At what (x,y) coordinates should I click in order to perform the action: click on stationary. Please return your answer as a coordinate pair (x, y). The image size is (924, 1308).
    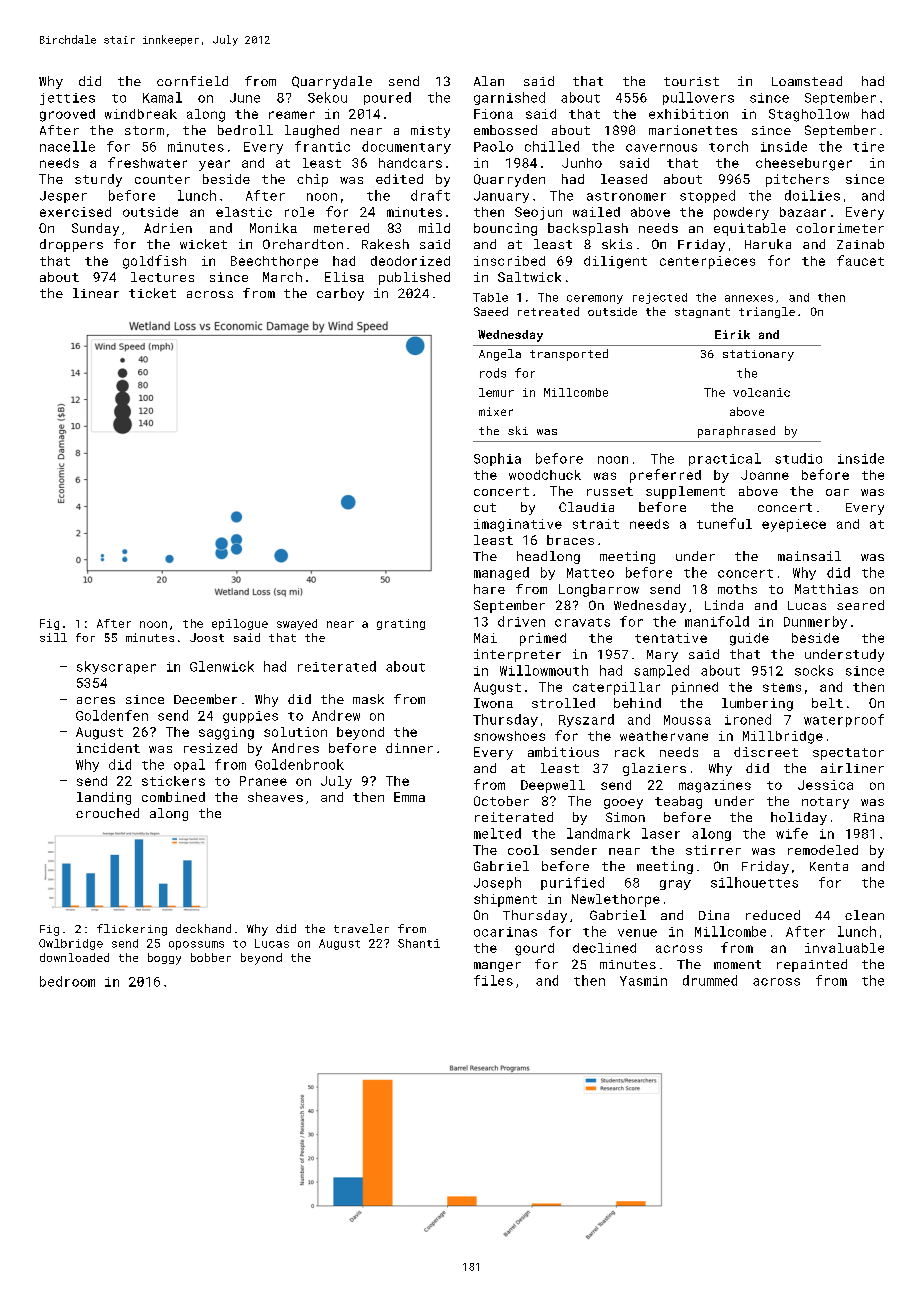
    Looking at the image, I should click on (758, 355).
